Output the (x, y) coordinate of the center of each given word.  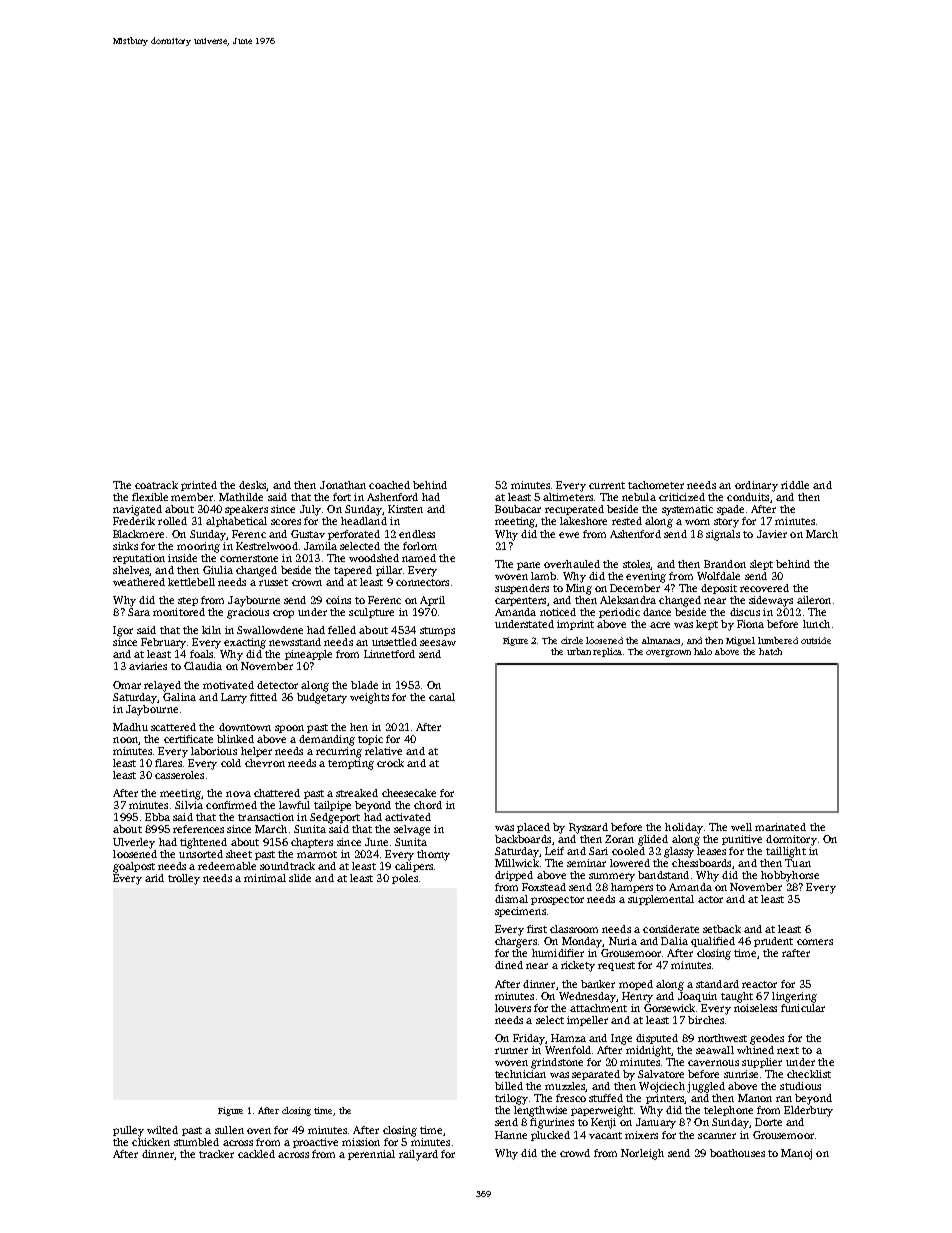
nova (238, 794)
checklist (809, 1074)
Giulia (218, 570)
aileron (814, 600)
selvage (412, 830)
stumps (437, 631)
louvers (513, 1008)
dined (509, 965)
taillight (786, 852)
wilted (162, 1130)
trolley (184, 879)
